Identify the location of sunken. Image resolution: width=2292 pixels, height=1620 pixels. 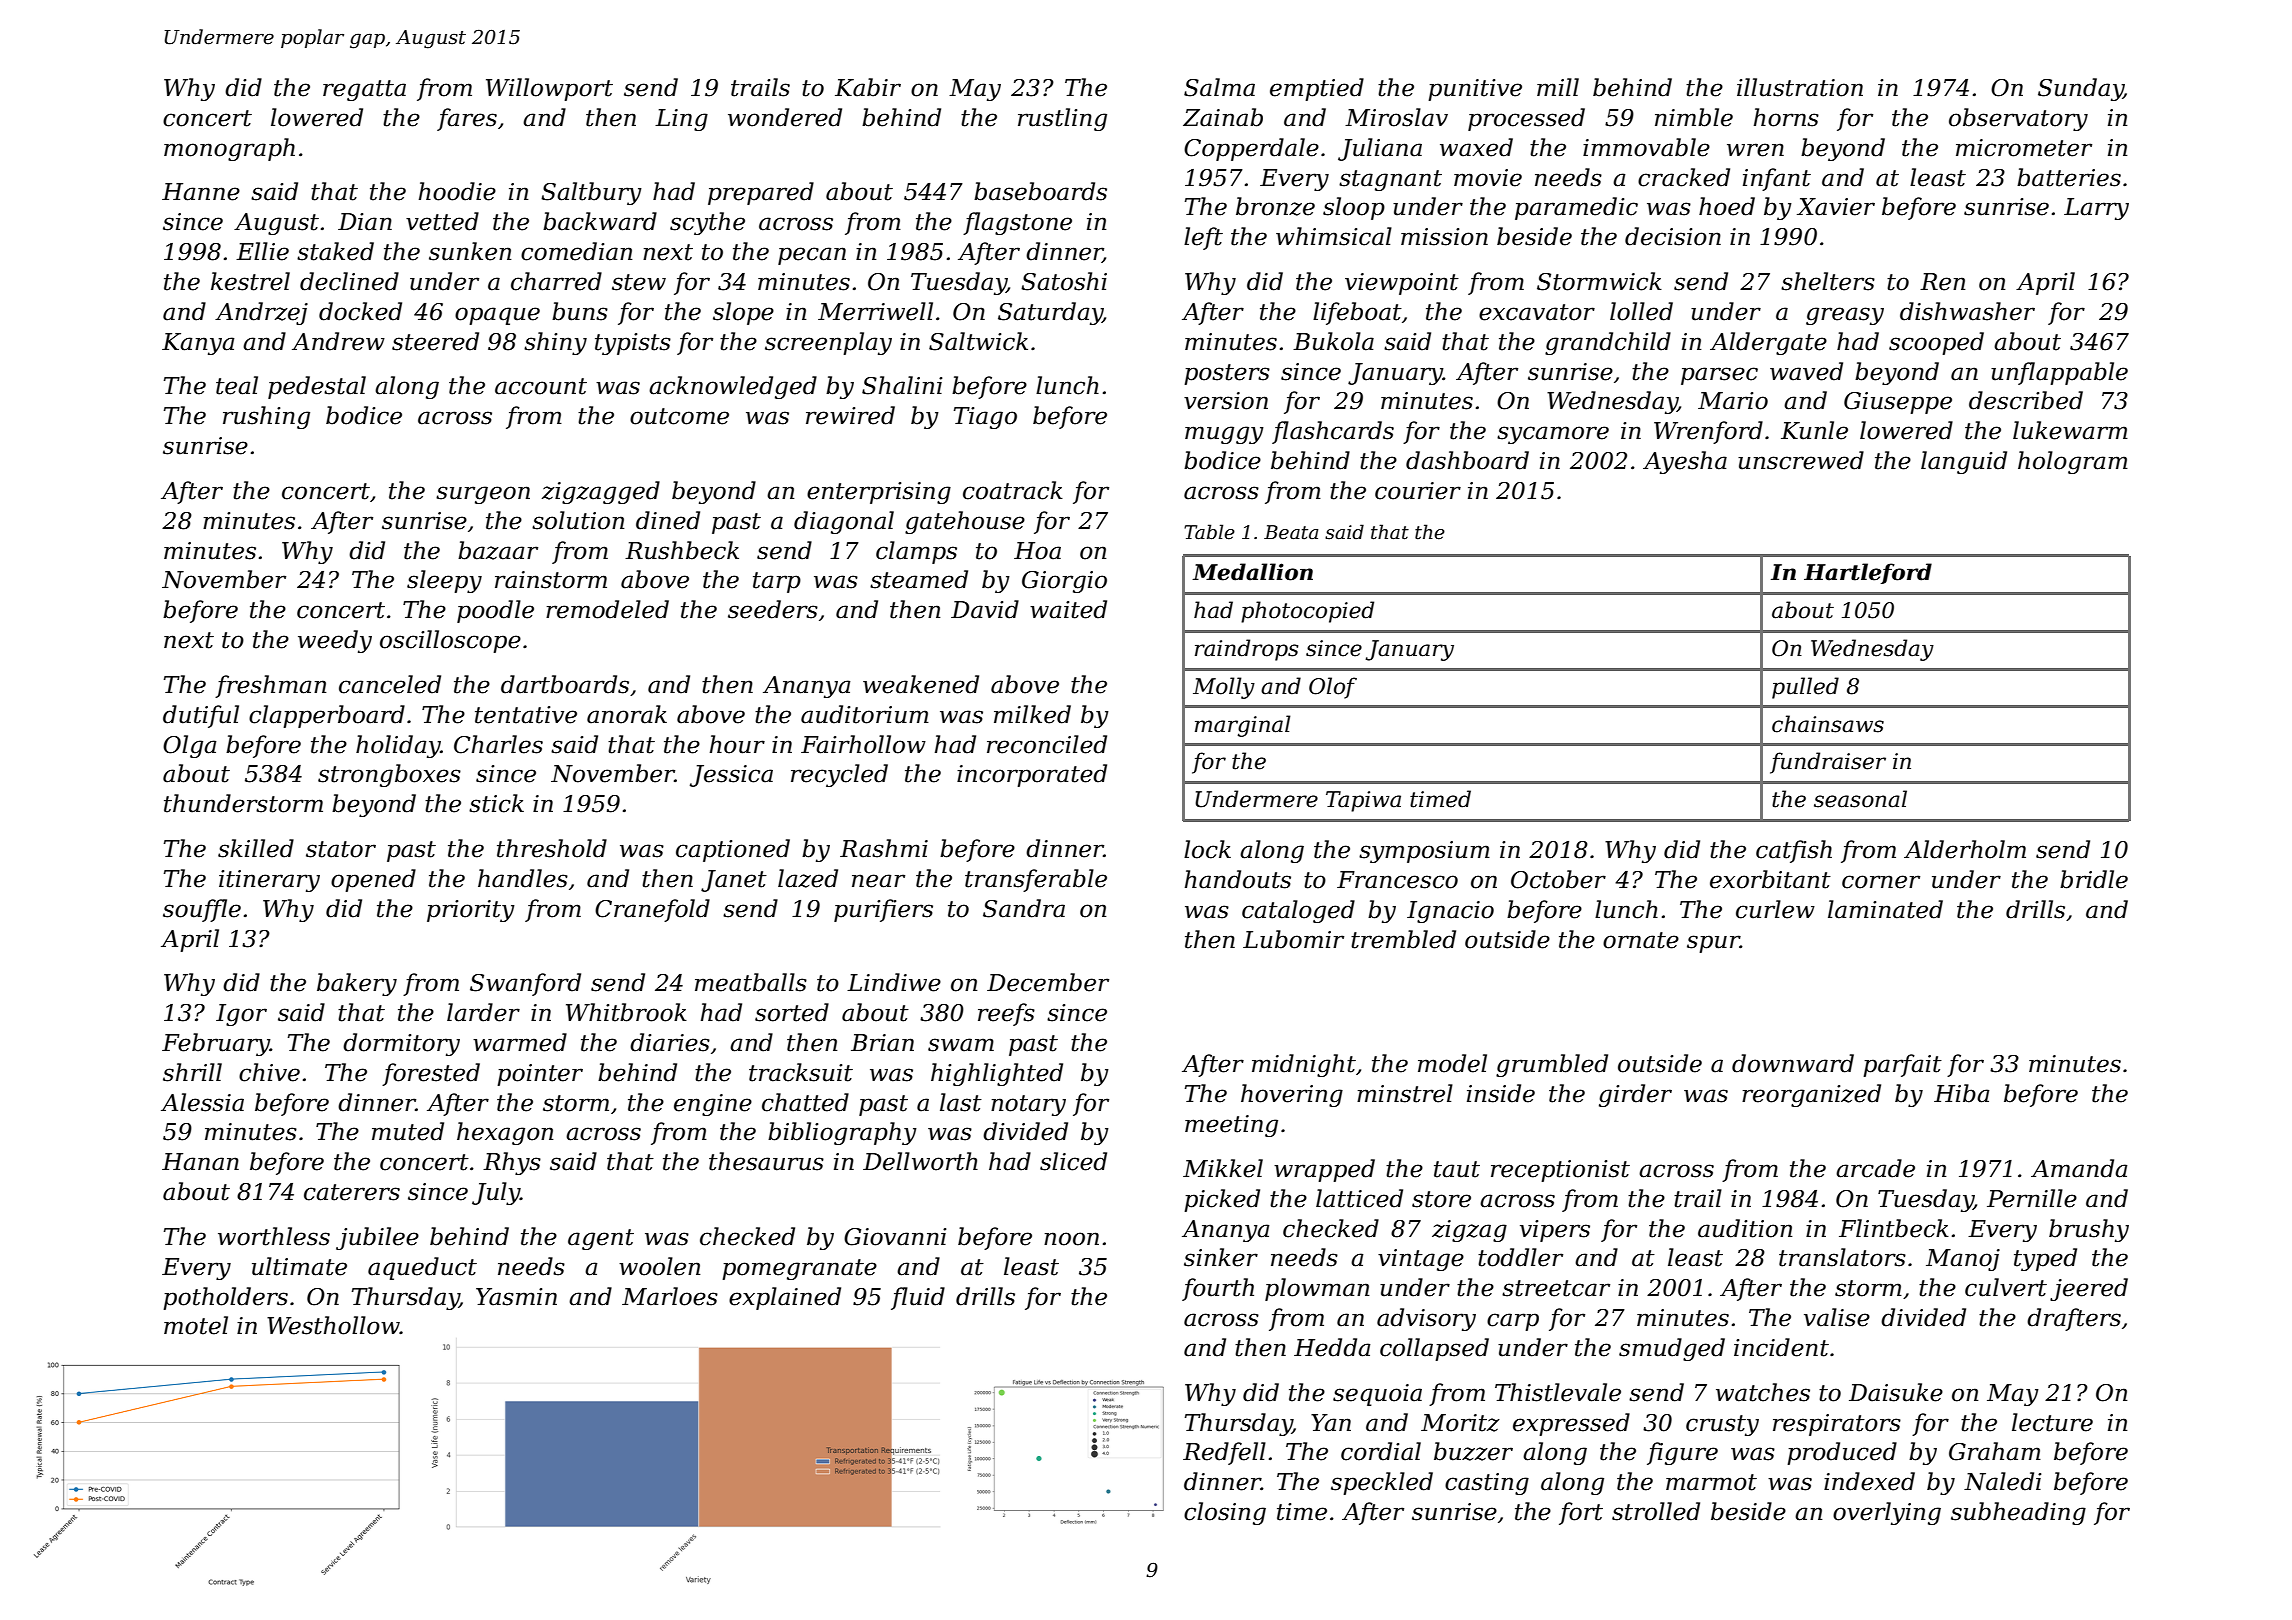
(470, 251).
